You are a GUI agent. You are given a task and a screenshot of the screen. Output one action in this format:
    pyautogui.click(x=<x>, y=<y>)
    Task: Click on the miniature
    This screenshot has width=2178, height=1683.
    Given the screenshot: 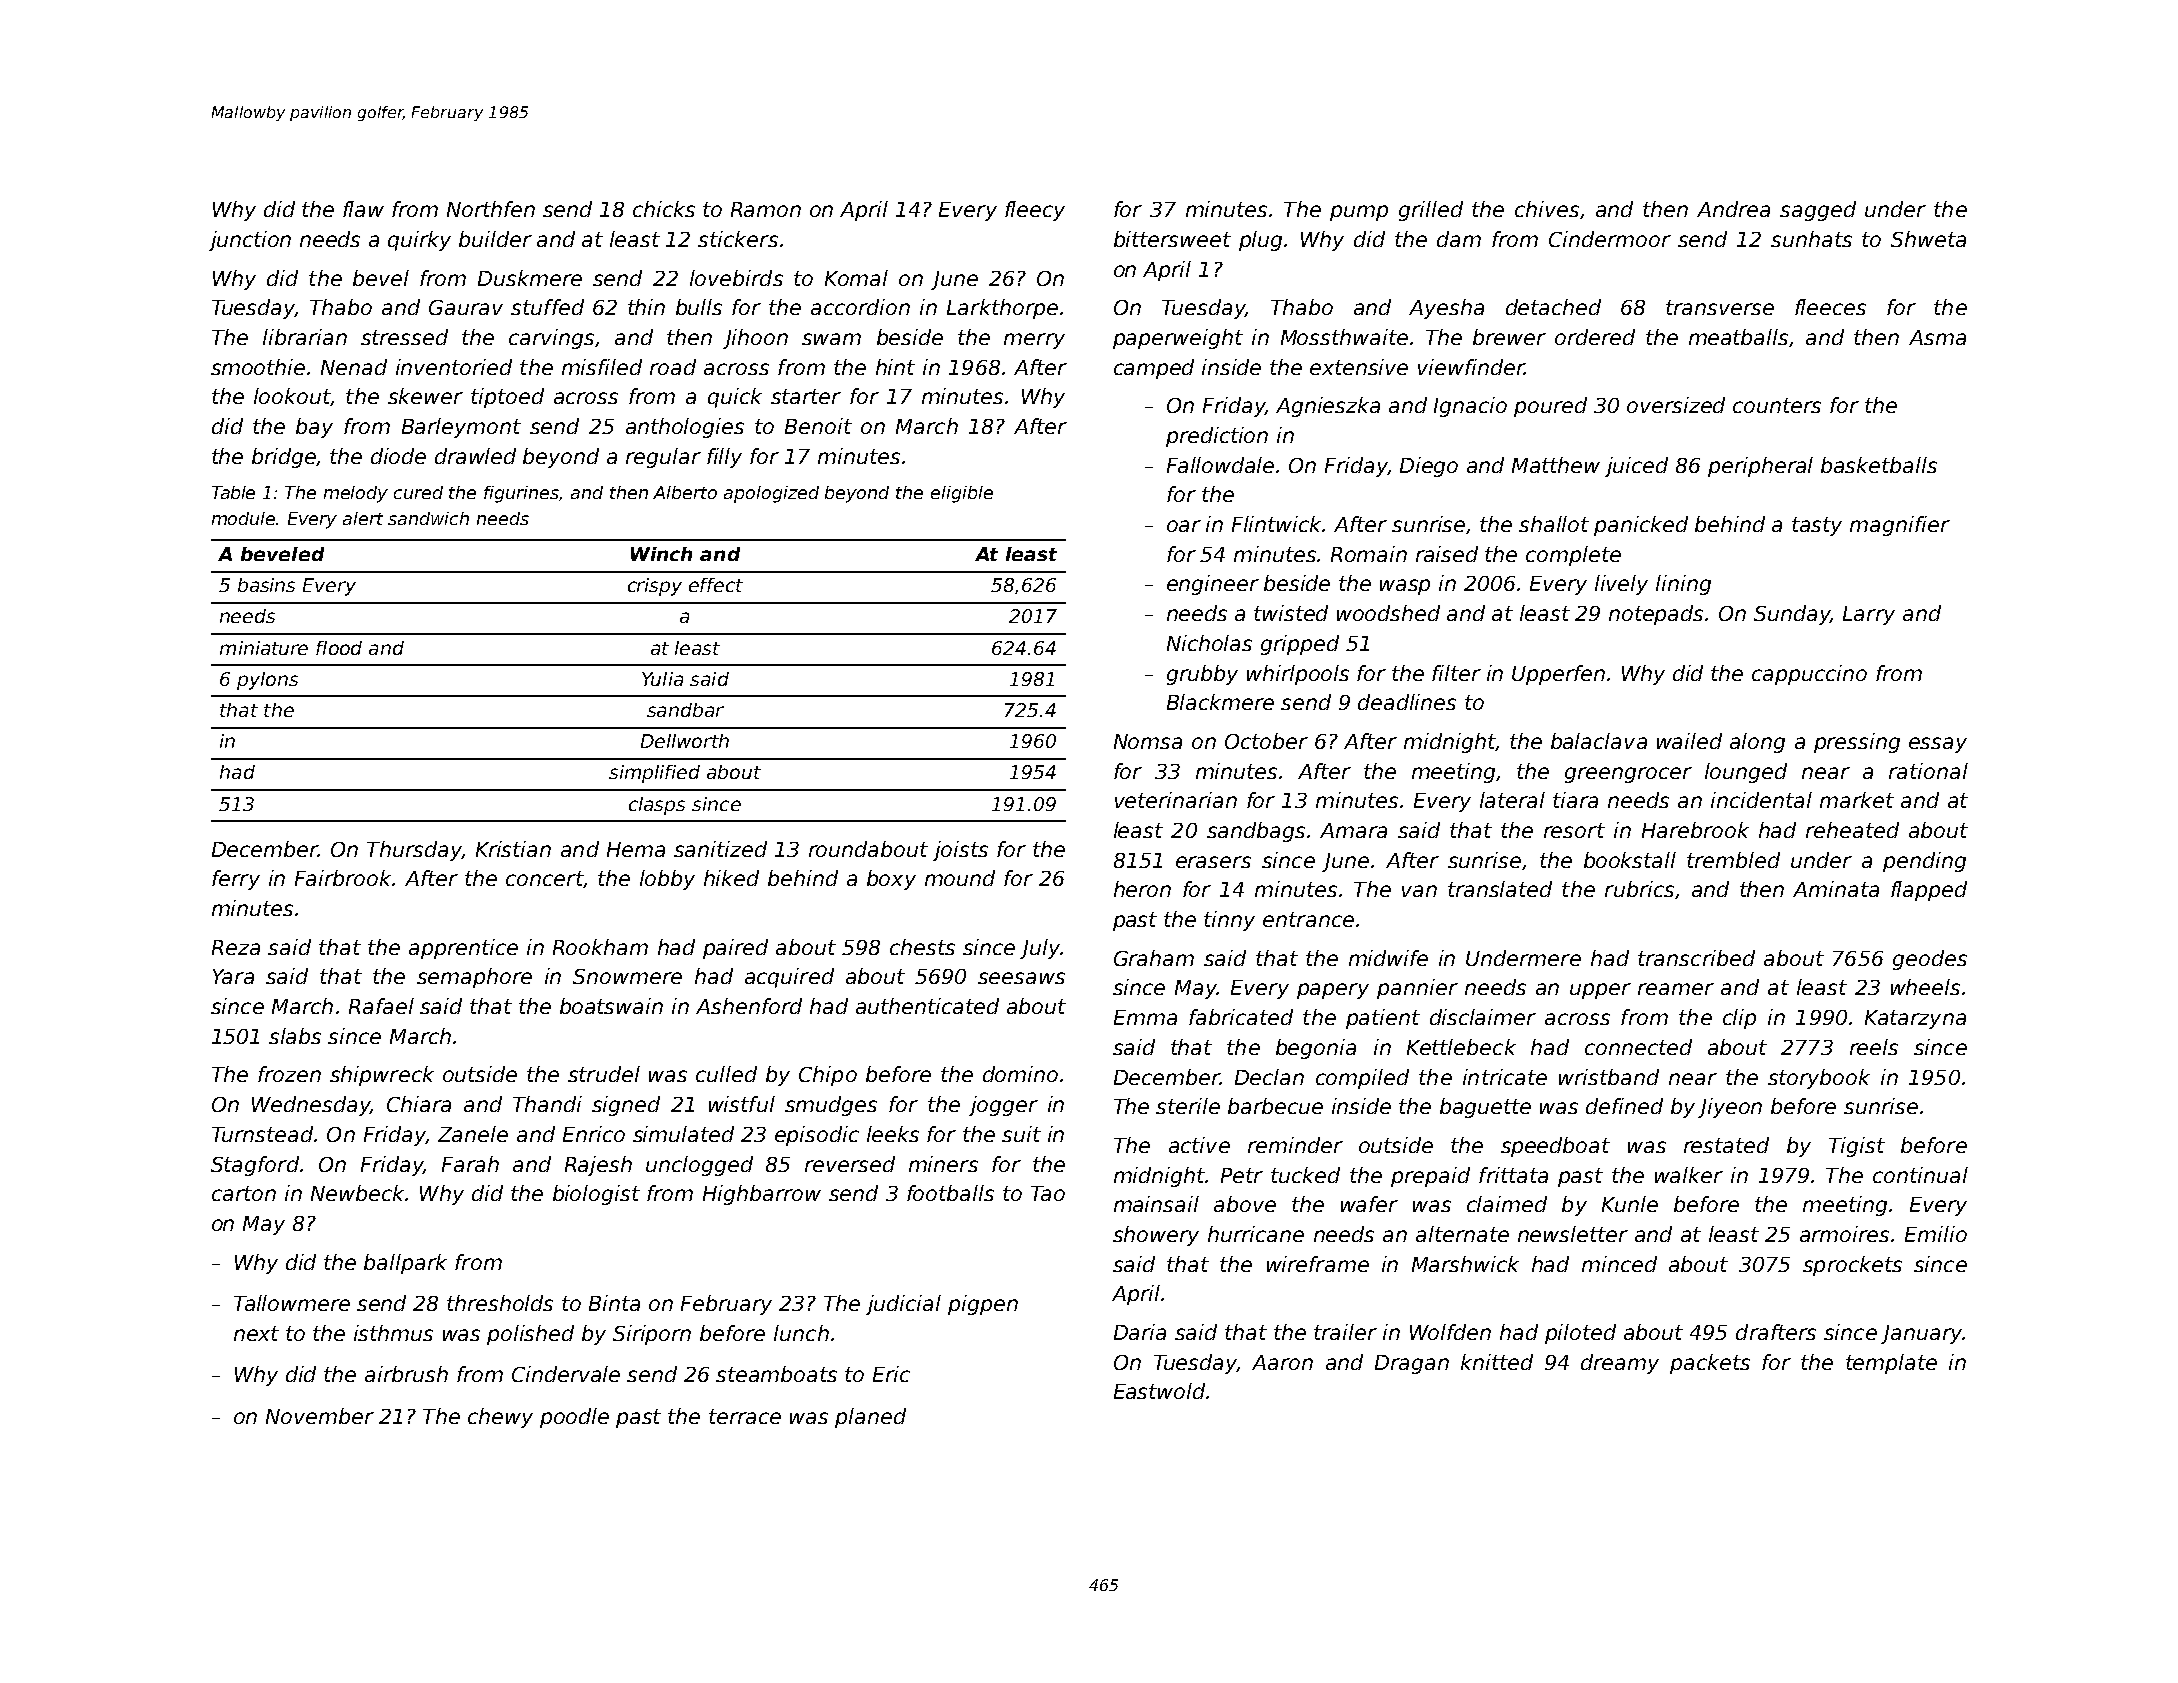 What is the action you would take?
    pyautogui.click(x=264, y=648)
